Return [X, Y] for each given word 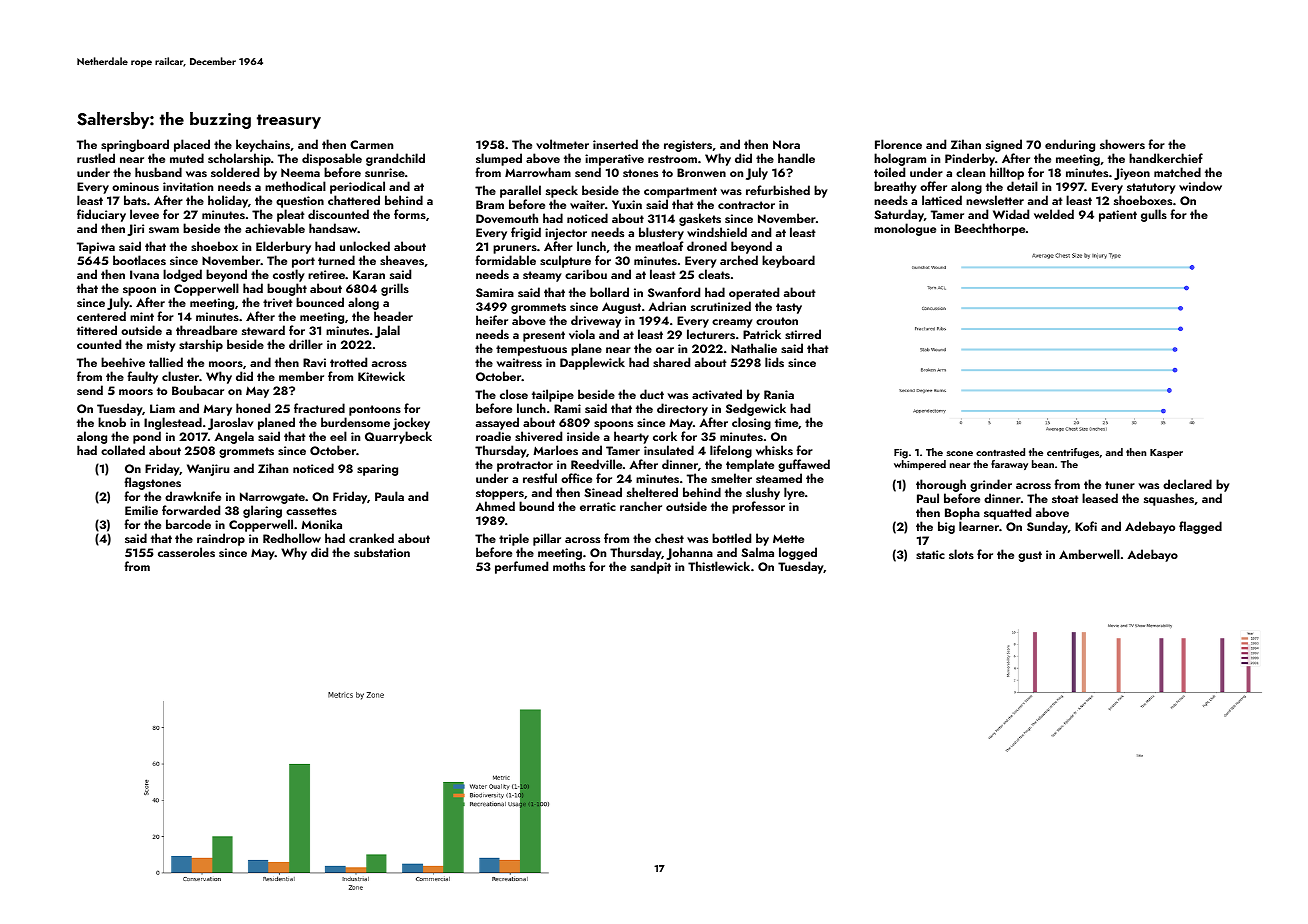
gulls [1154, 215]
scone [960, 453]
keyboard [788, 261]
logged [798, 553]
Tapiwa [96, 248]
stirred [803, 334]
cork [665, 436]
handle [796, 158]
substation [382, 552]
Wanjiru [208, 470]
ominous [135, 186]
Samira [495, 293]
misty [161, 346]
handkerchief [1166, 158]
